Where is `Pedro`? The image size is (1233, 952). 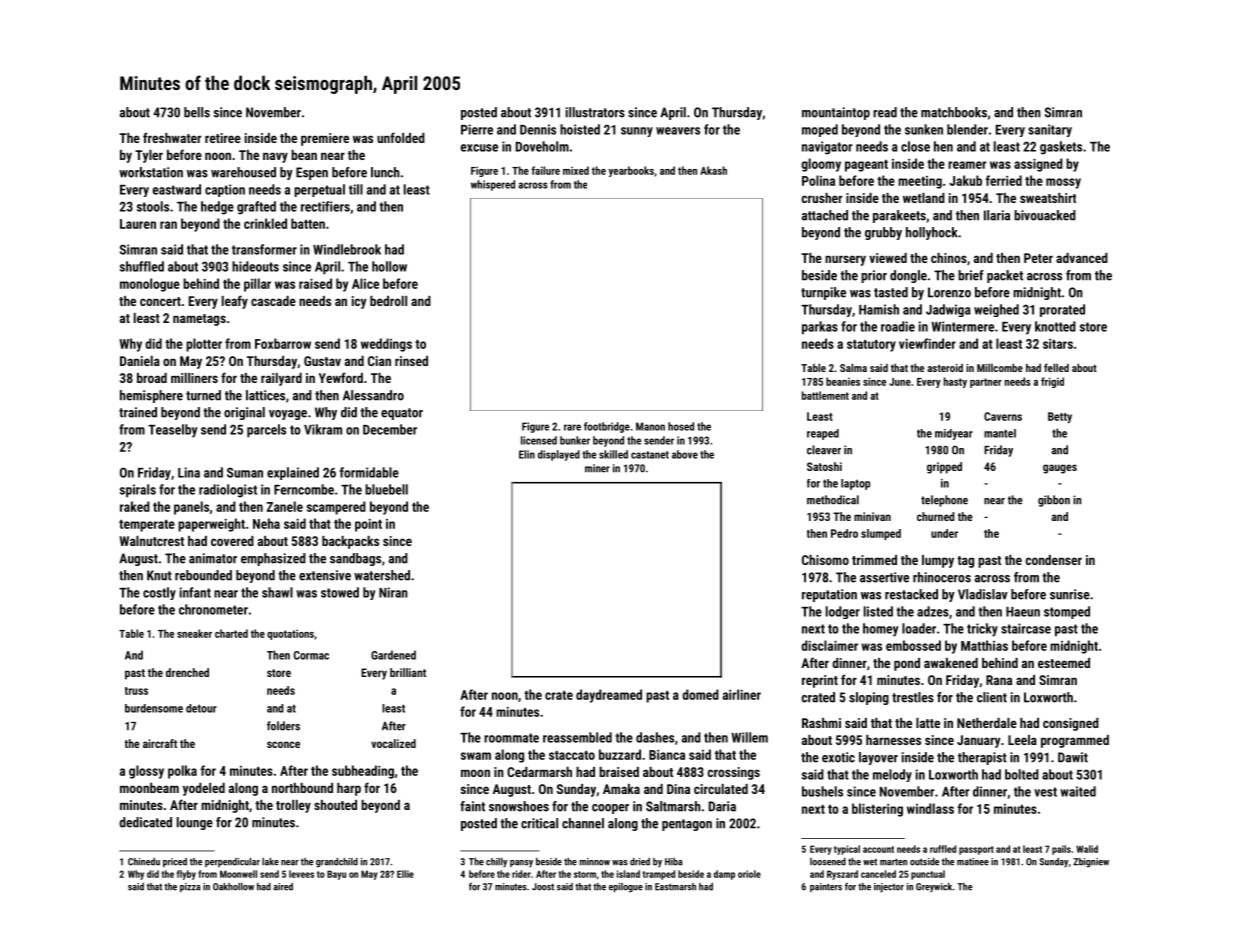
Pedro is located at coordinates (844, 533).
